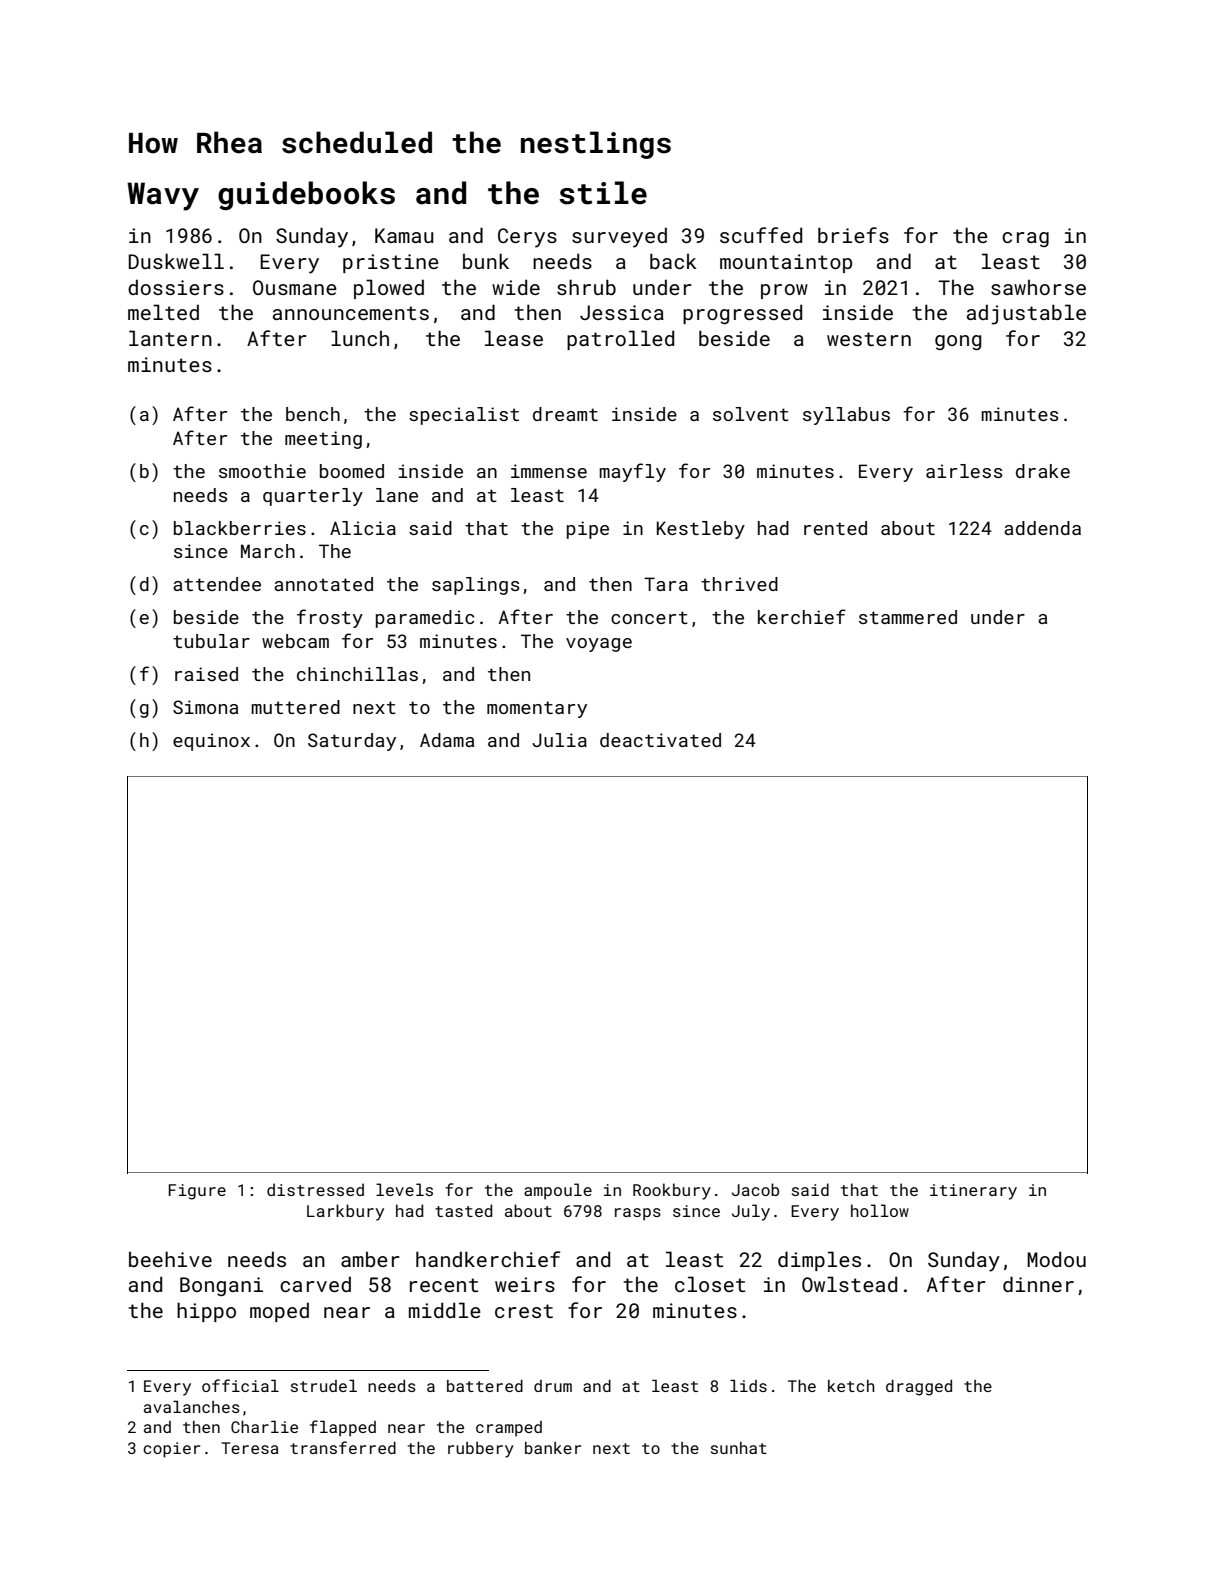 This image has height=1573, width=1215. I want to click on airless, so click(964, 471).
